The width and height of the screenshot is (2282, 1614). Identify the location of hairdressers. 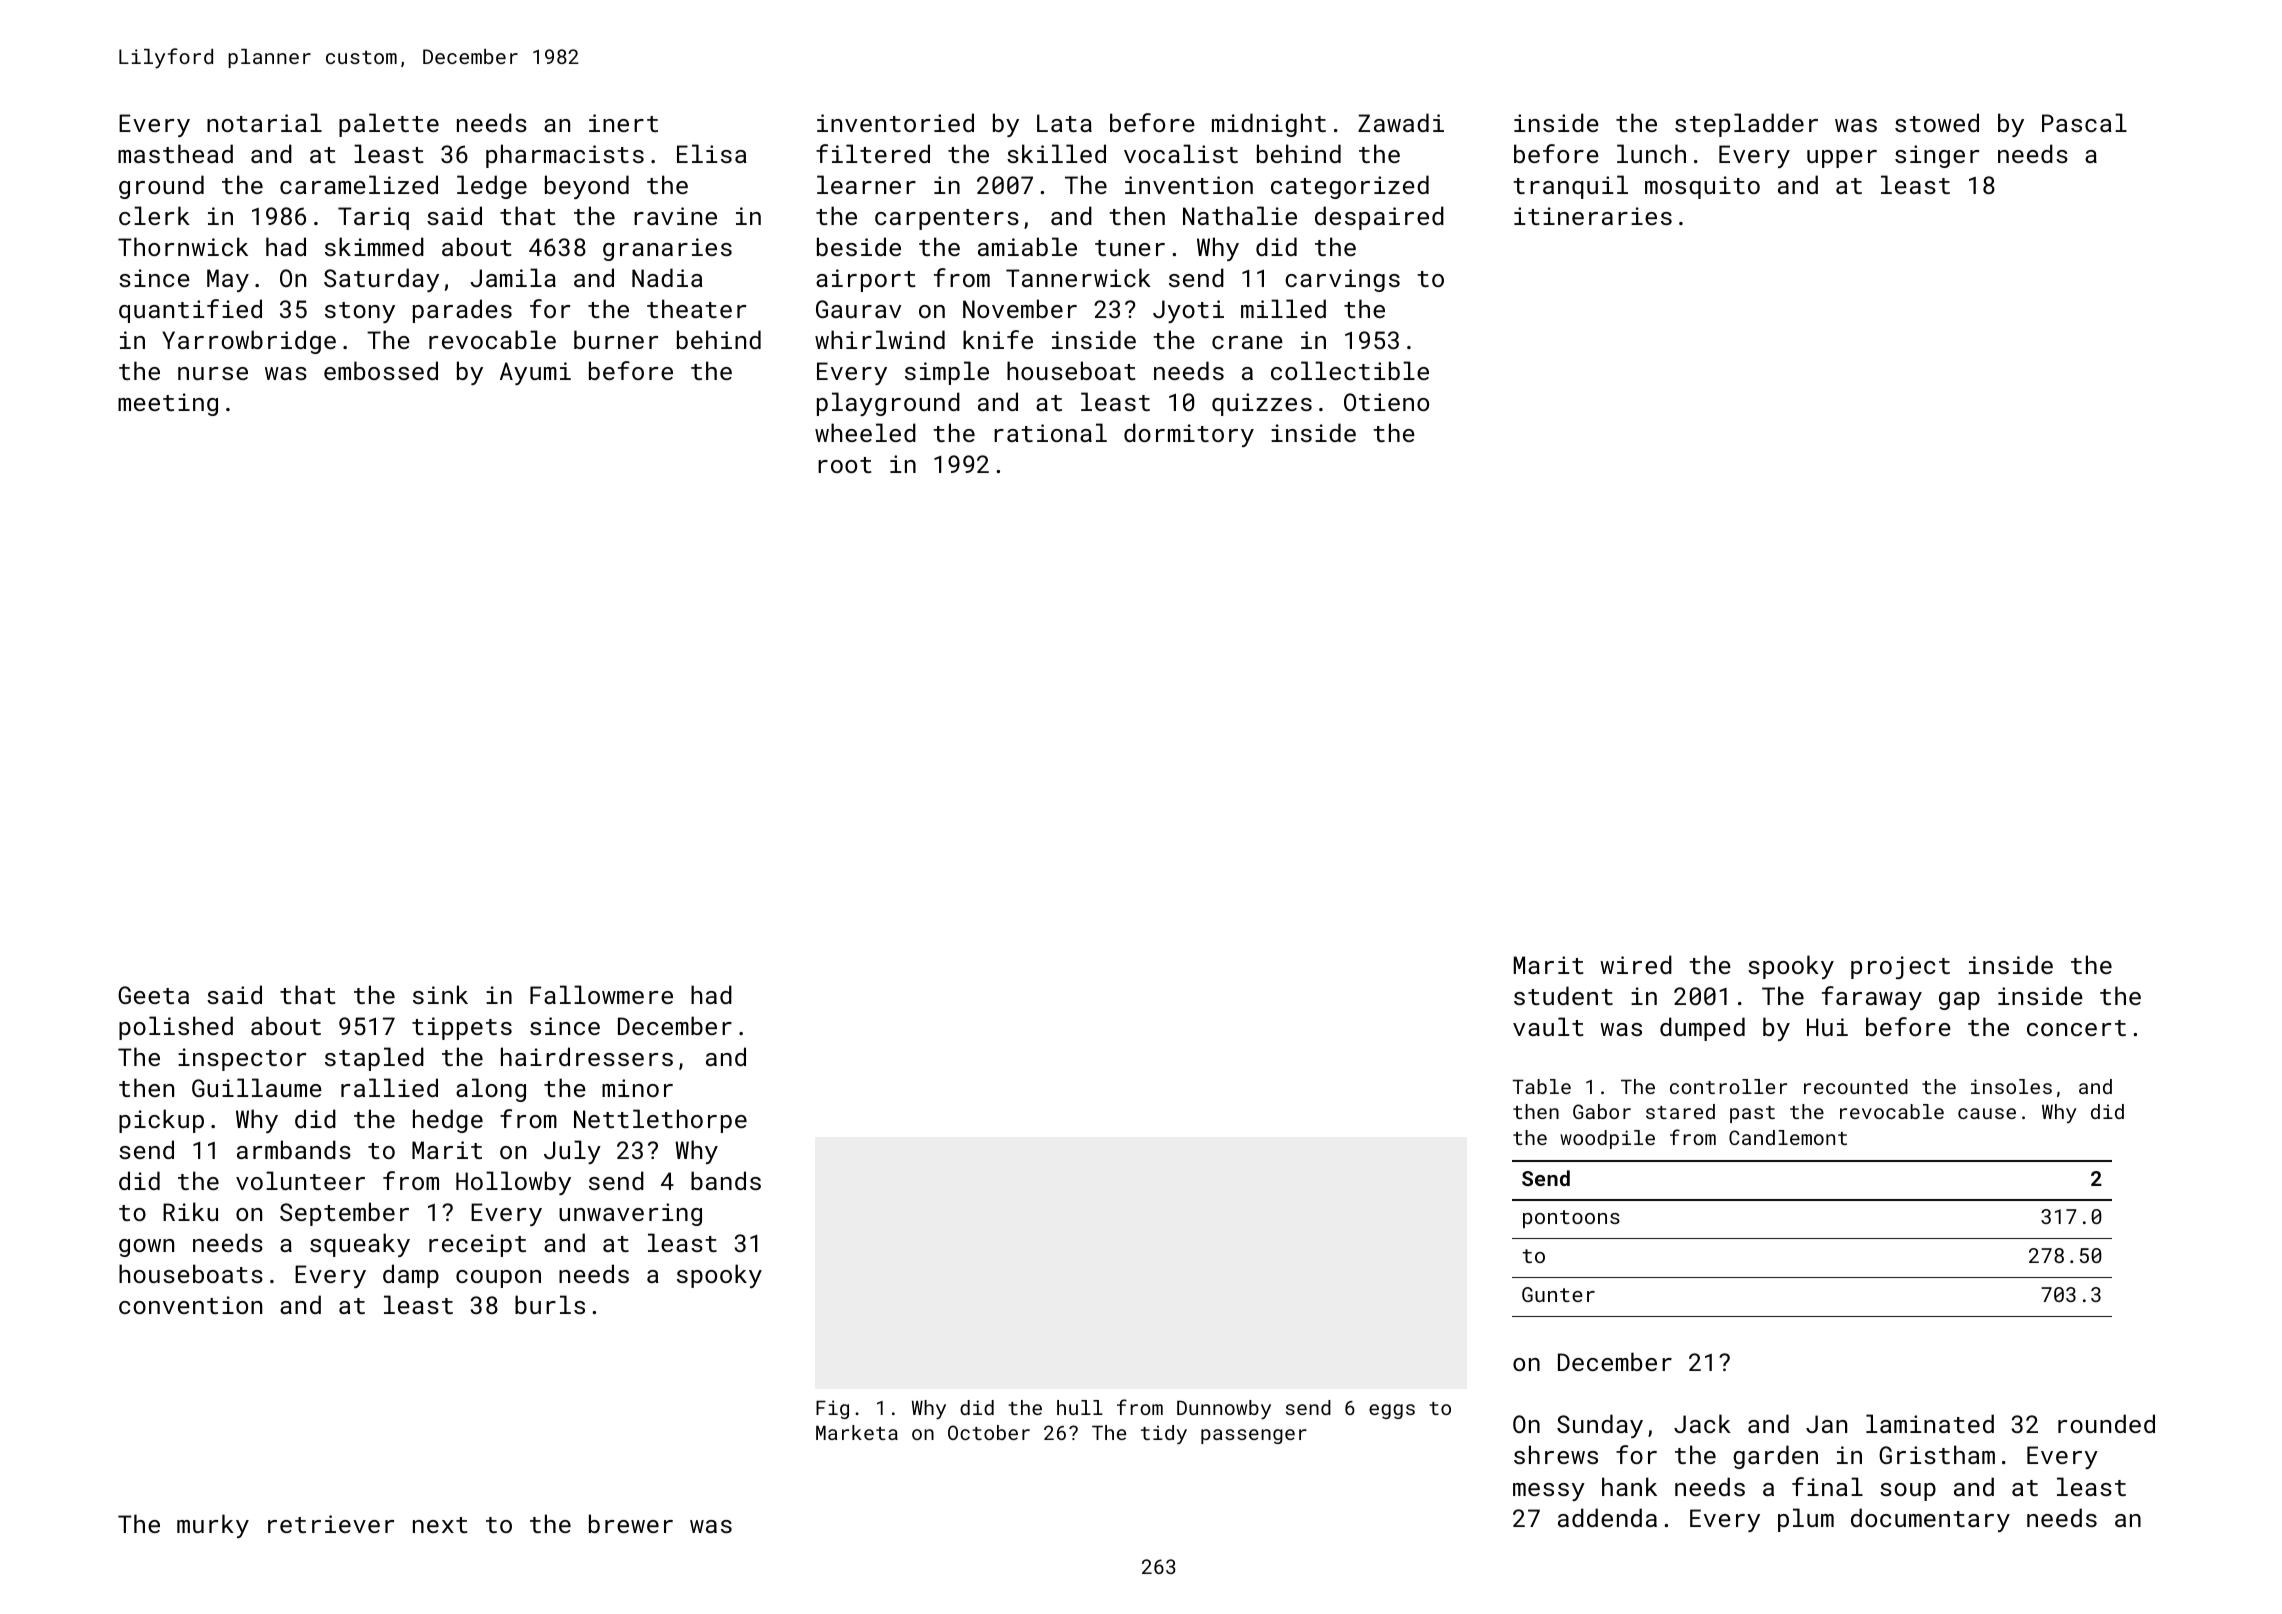
(587, 1056).
